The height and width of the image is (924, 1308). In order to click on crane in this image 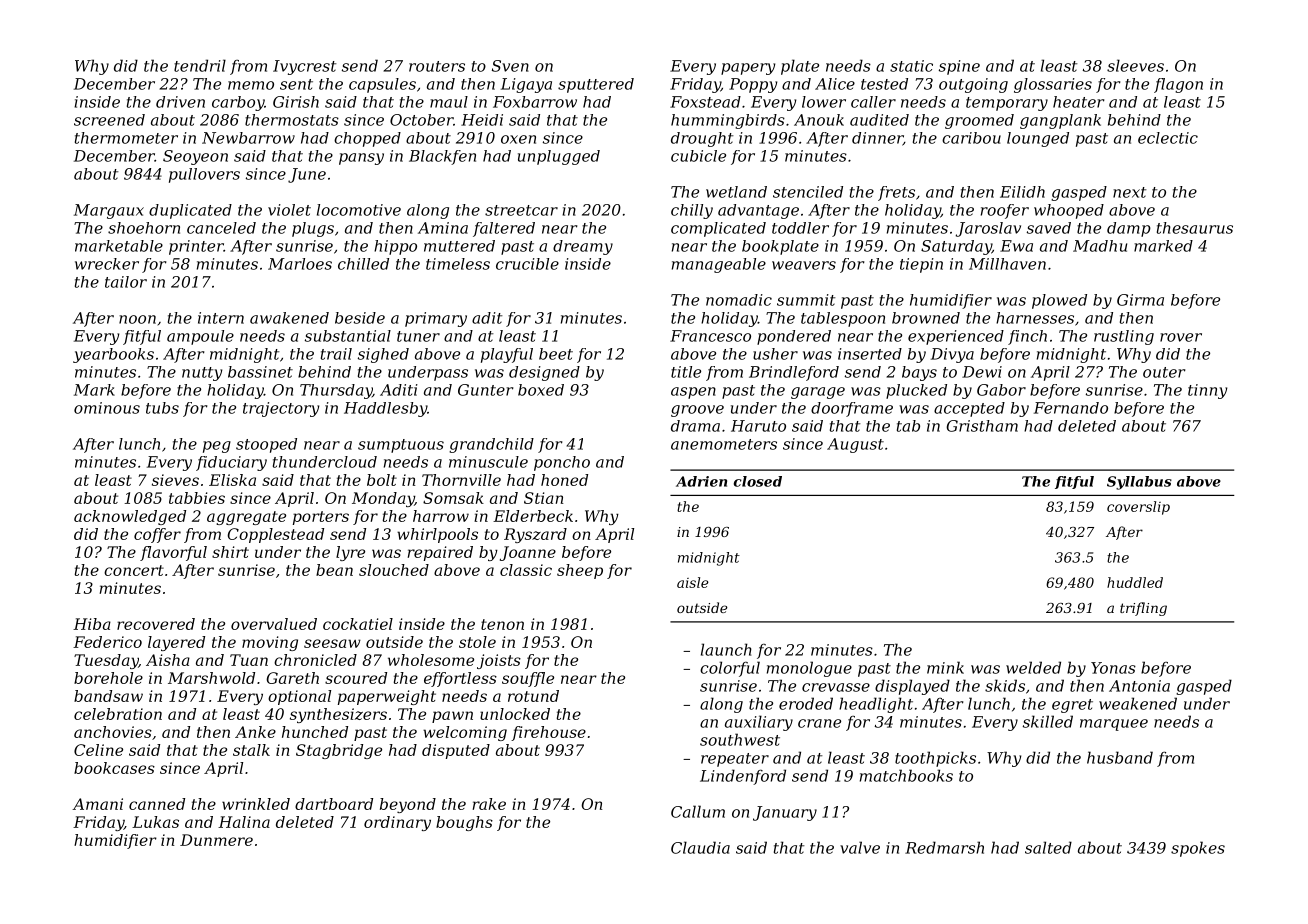, I will do `click(819, 723)`.
